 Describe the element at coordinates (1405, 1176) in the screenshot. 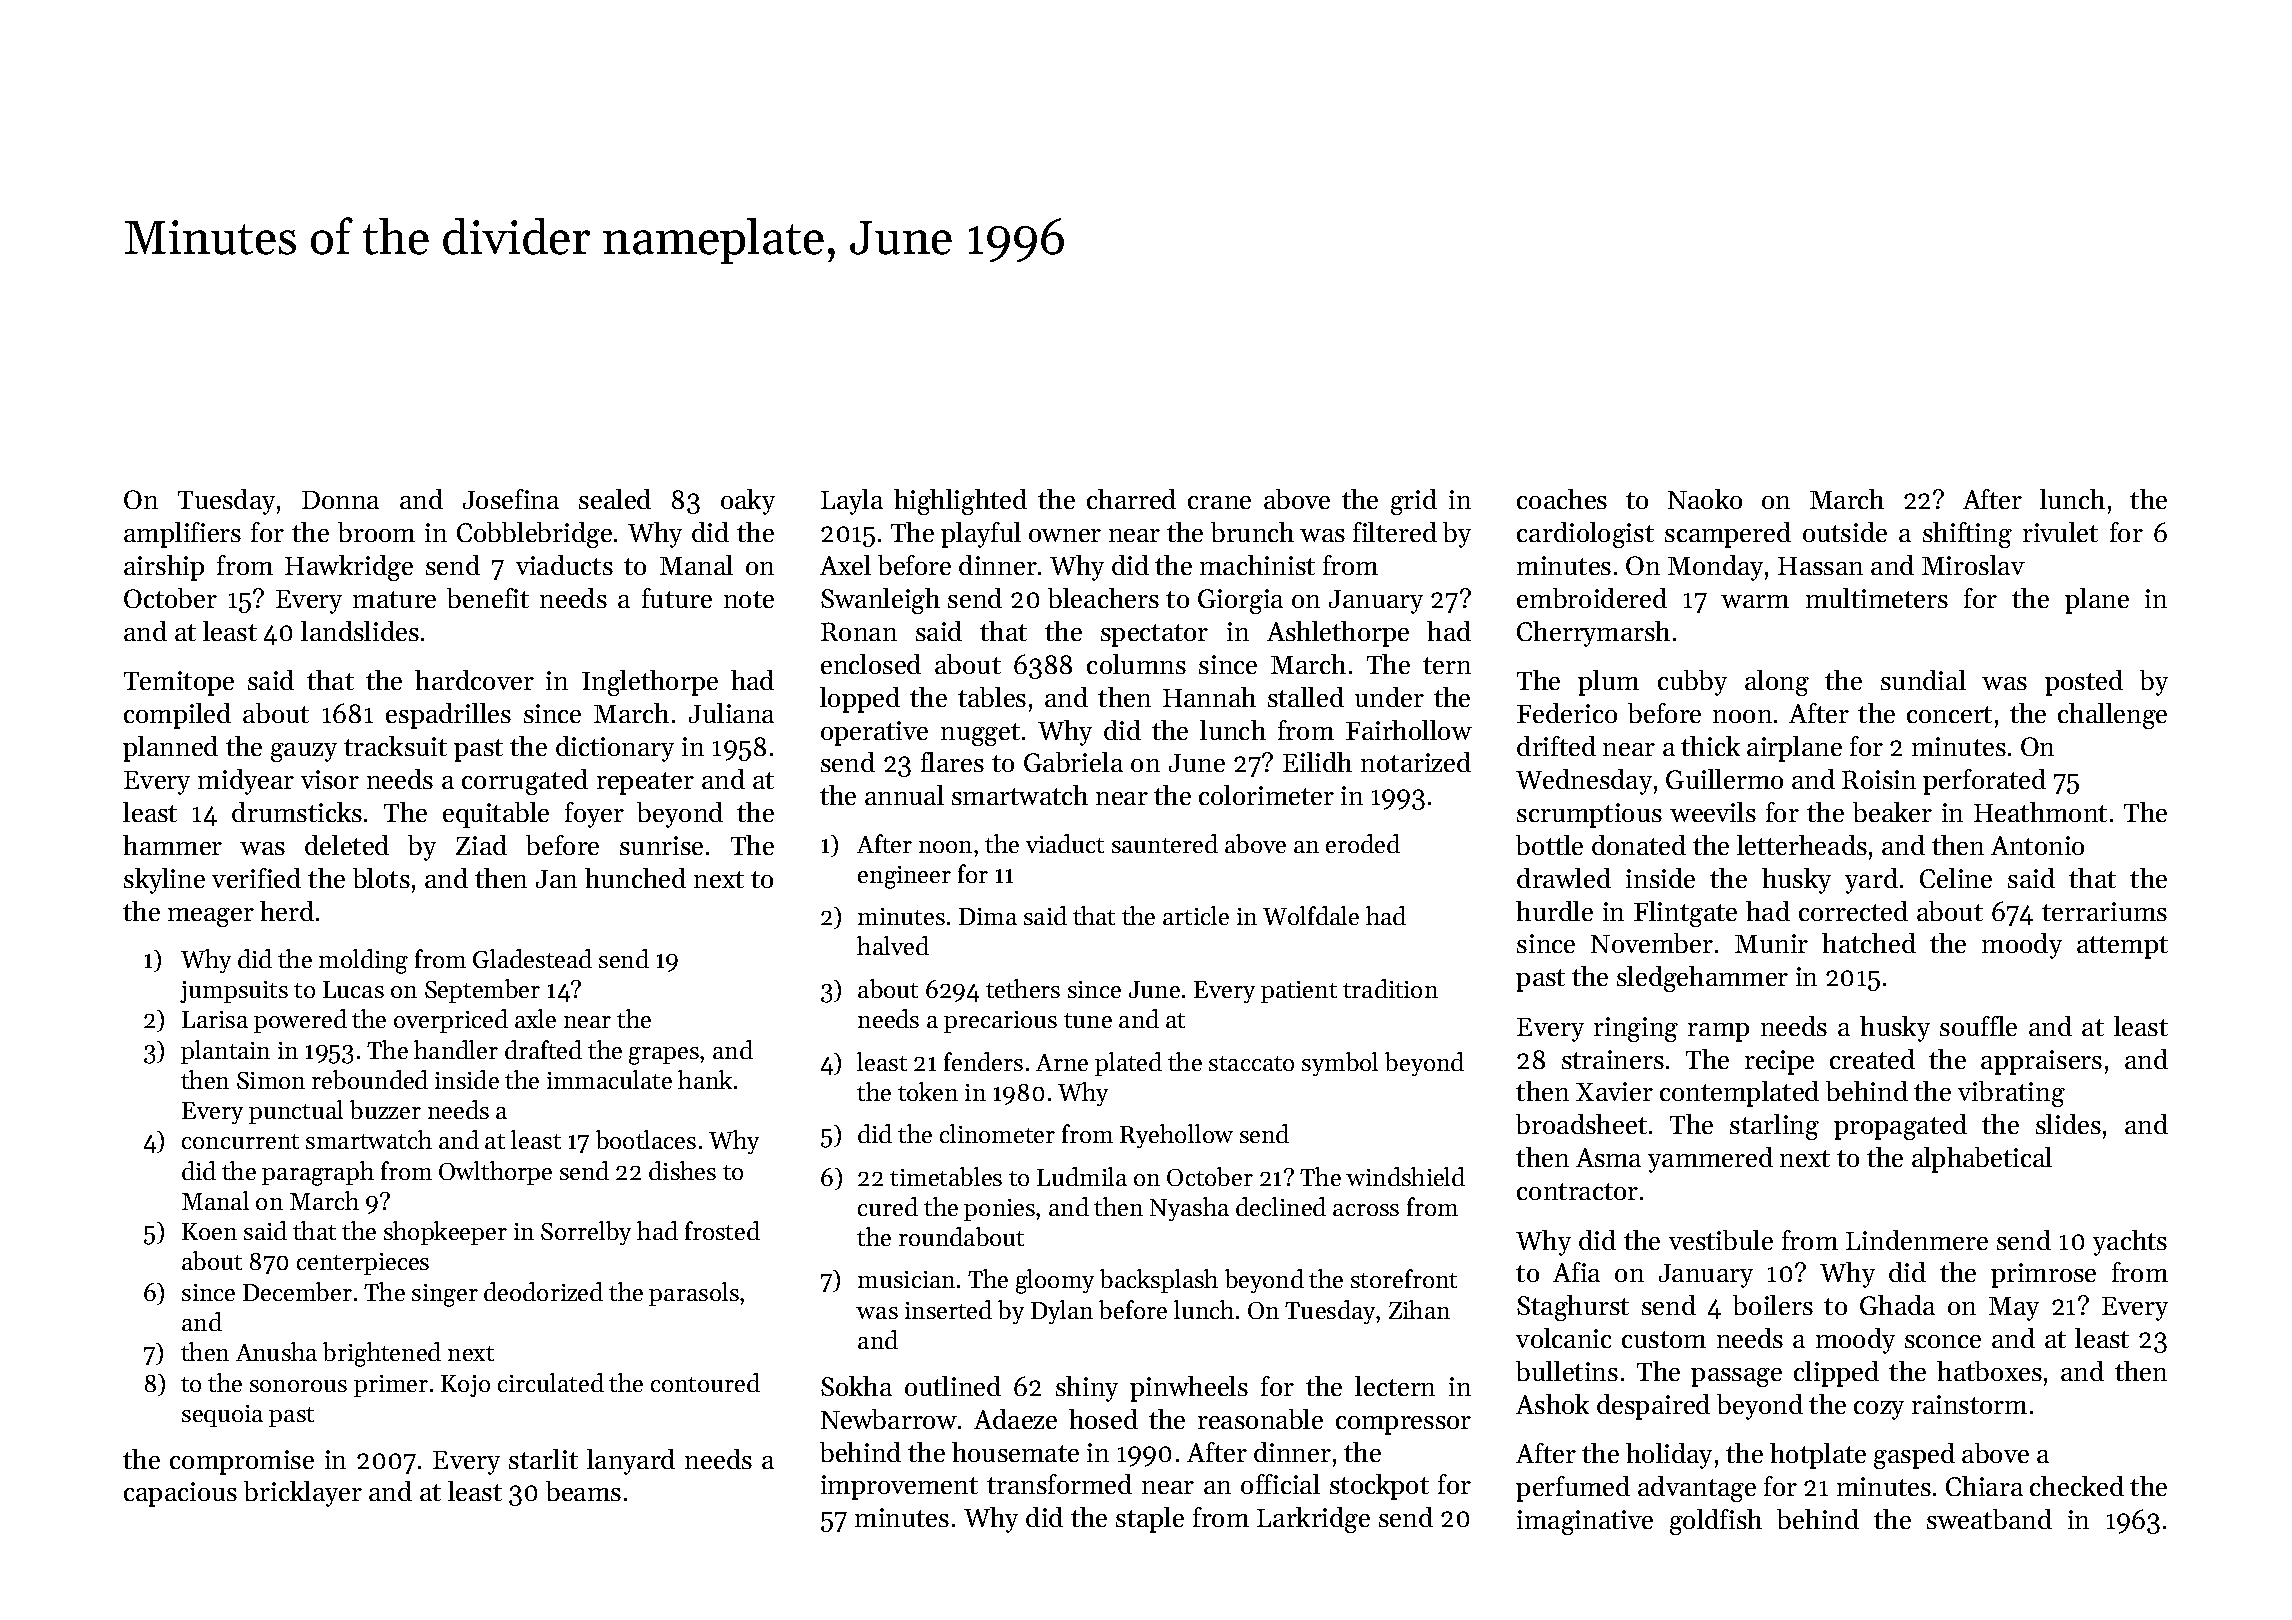

I see `windshield` at that location.
